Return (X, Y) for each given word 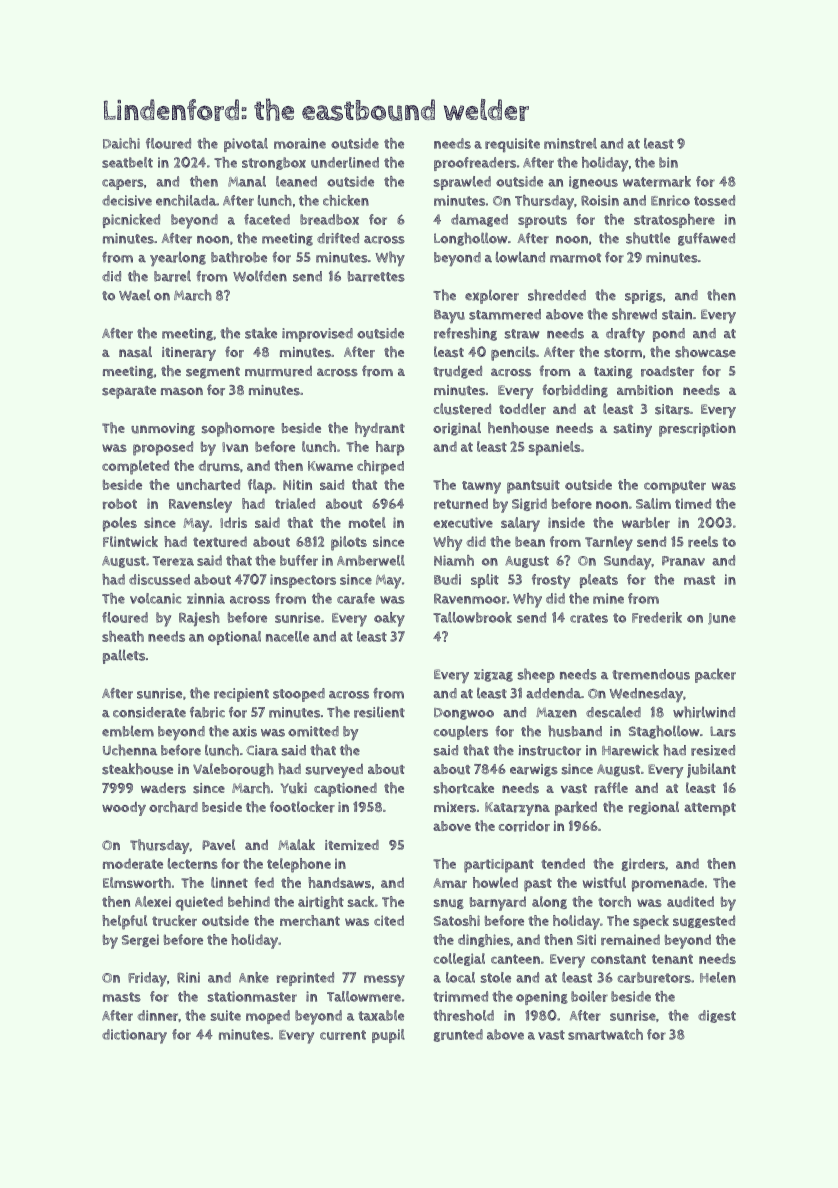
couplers (461, 733)
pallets (124, 657)
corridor (524, 826)
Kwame (330, 466)
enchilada (186, 200)
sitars (672, 409)
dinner (157, 1015)
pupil (388, 1036)
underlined (345, 162)
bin (668, 162)
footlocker (302, 807)
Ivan (235, 447)
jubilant (711, 770)
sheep (536, 675)
